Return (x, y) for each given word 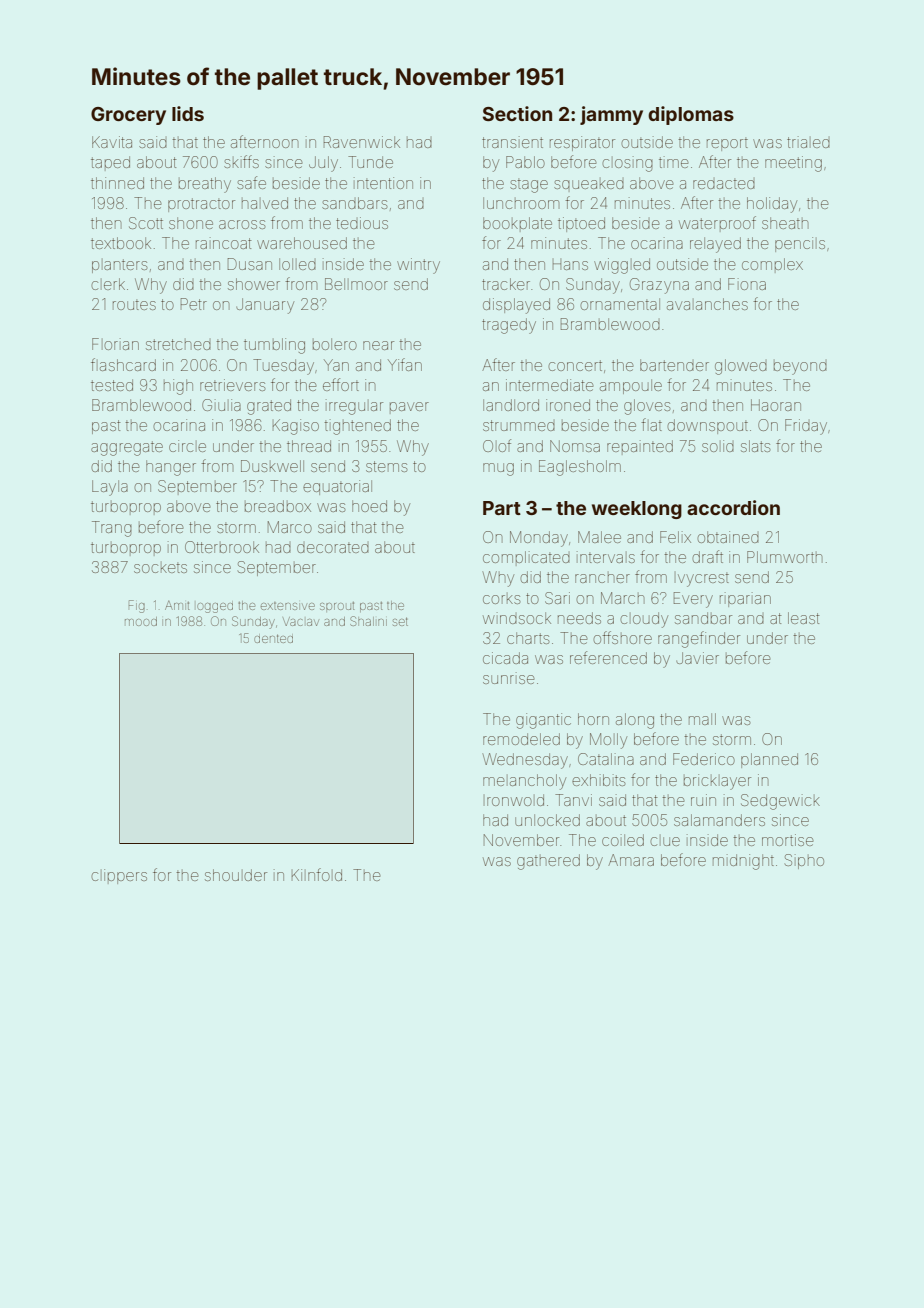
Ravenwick (362, 142)
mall (702, 719)
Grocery (128, 116)
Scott (146, 223)
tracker (506, 284)
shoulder (236, 875)
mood (141, 621)
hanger (171, 468)
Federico (704, 759)
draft (707, 556)
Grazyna (659, 286)
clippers (119, 876)
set (400, 622)
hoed (369, 506)
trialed (808, 142)
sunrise (508, 678)
